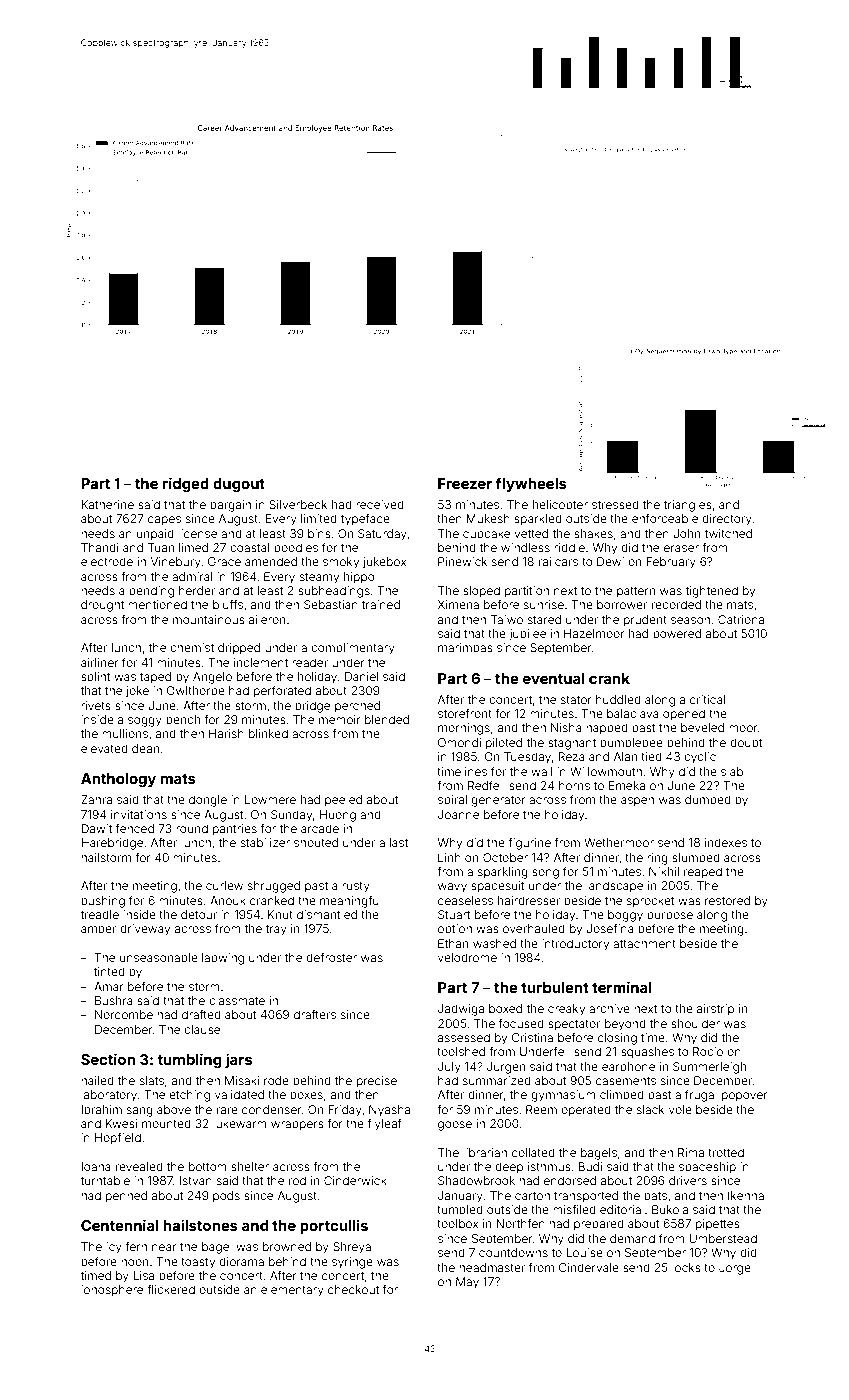  Describe the element at coordinates (637, 802) in the screenshot. I see `aspen` at that location.
